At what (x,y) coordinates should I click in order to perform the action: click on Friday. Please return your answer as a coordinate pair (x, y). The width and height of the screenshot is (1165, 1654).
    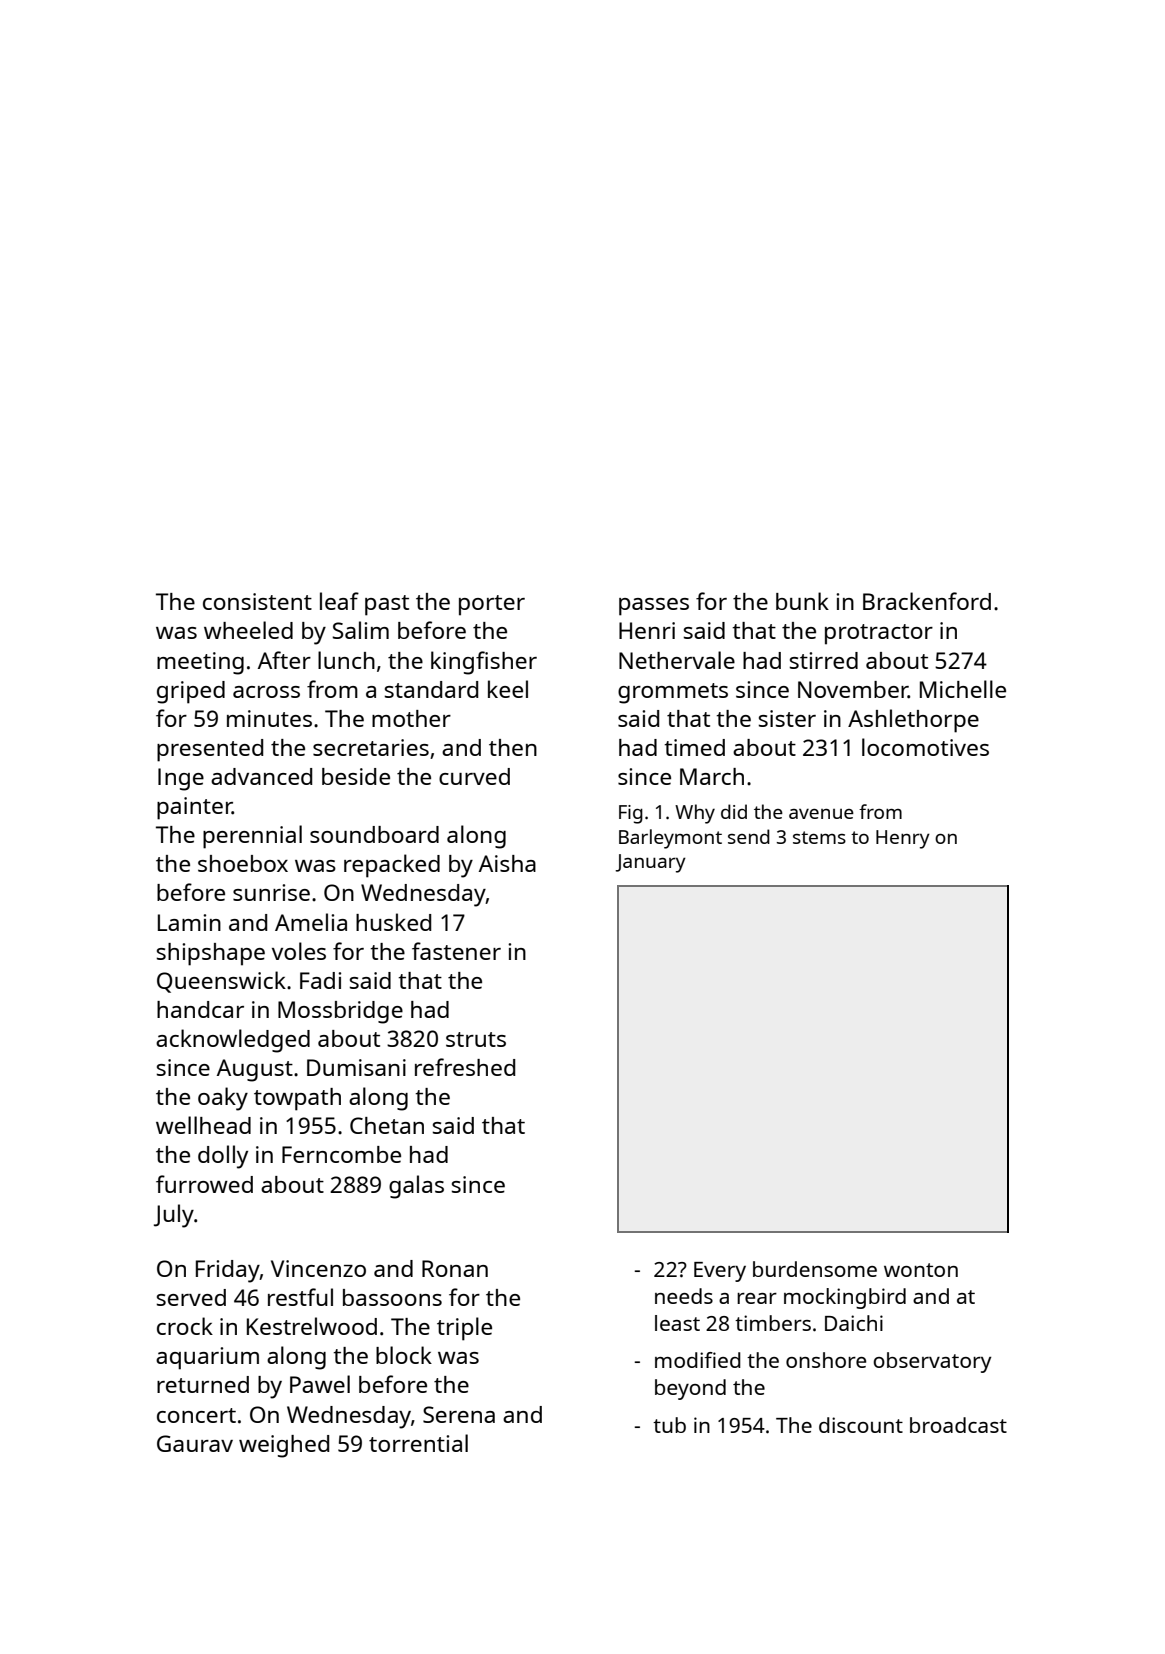
    Looking at the image, I should click on (228, 1271).
